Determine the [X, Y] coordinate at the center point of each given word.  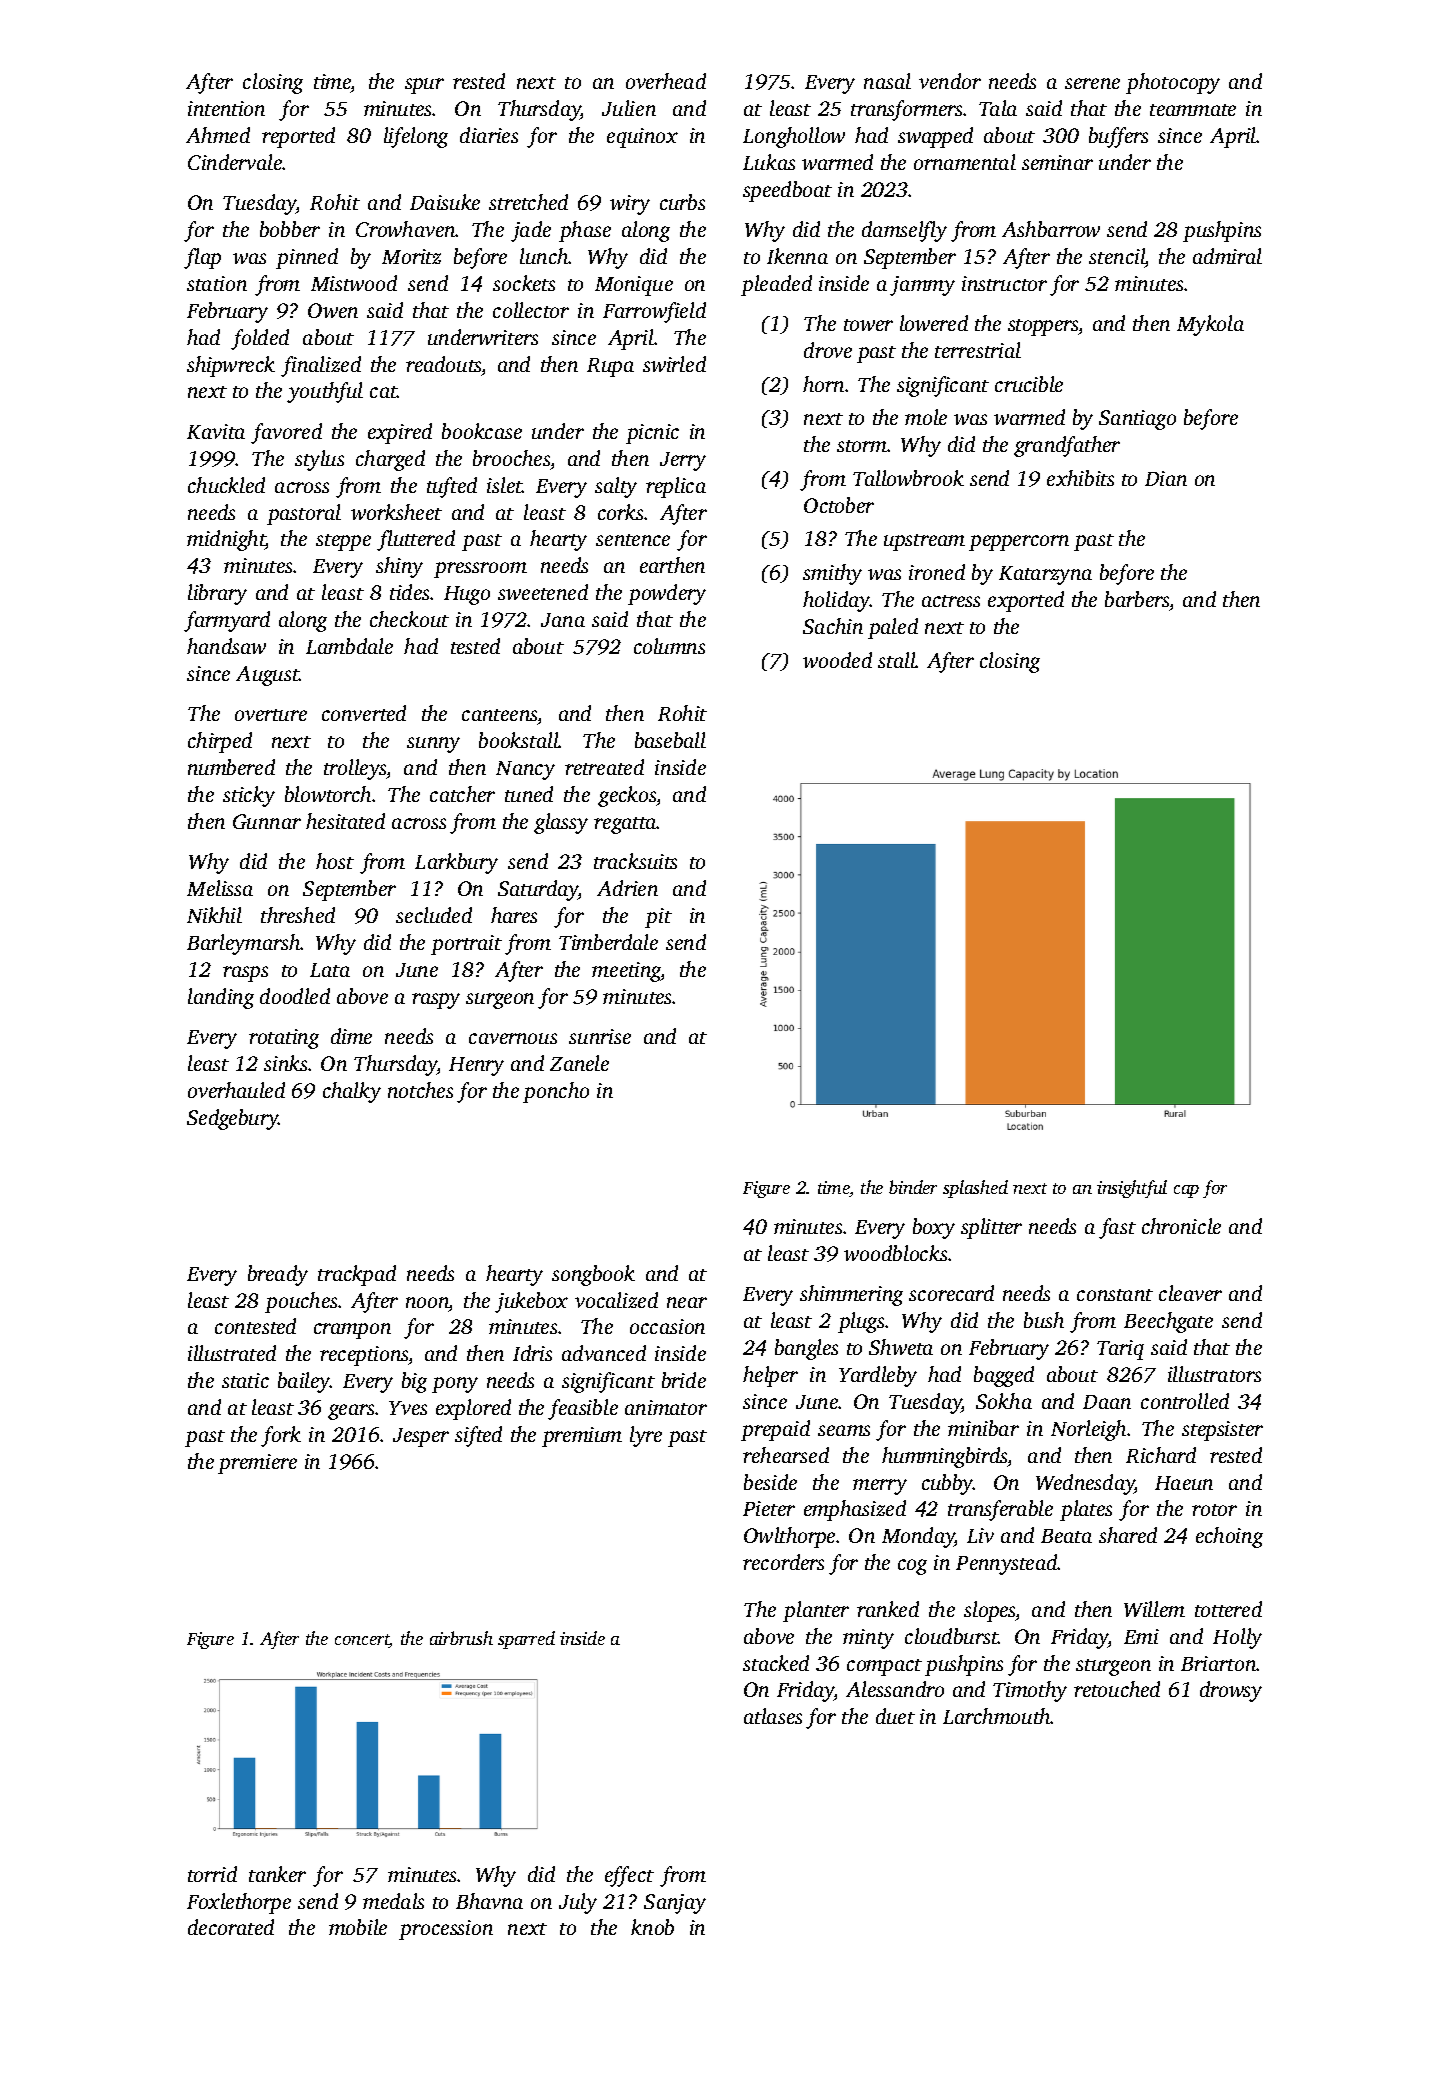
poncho [556, 1092]
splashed [975, 1189]
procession [446, 1930]
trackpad [357, 1275]
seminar [1057, 162]
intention [226, 108]
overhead [666, 81]
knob [652, 1927]
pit [658, 918]
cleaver [1190, 1293]
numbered [231, 767]
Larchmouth [997, 1716]
